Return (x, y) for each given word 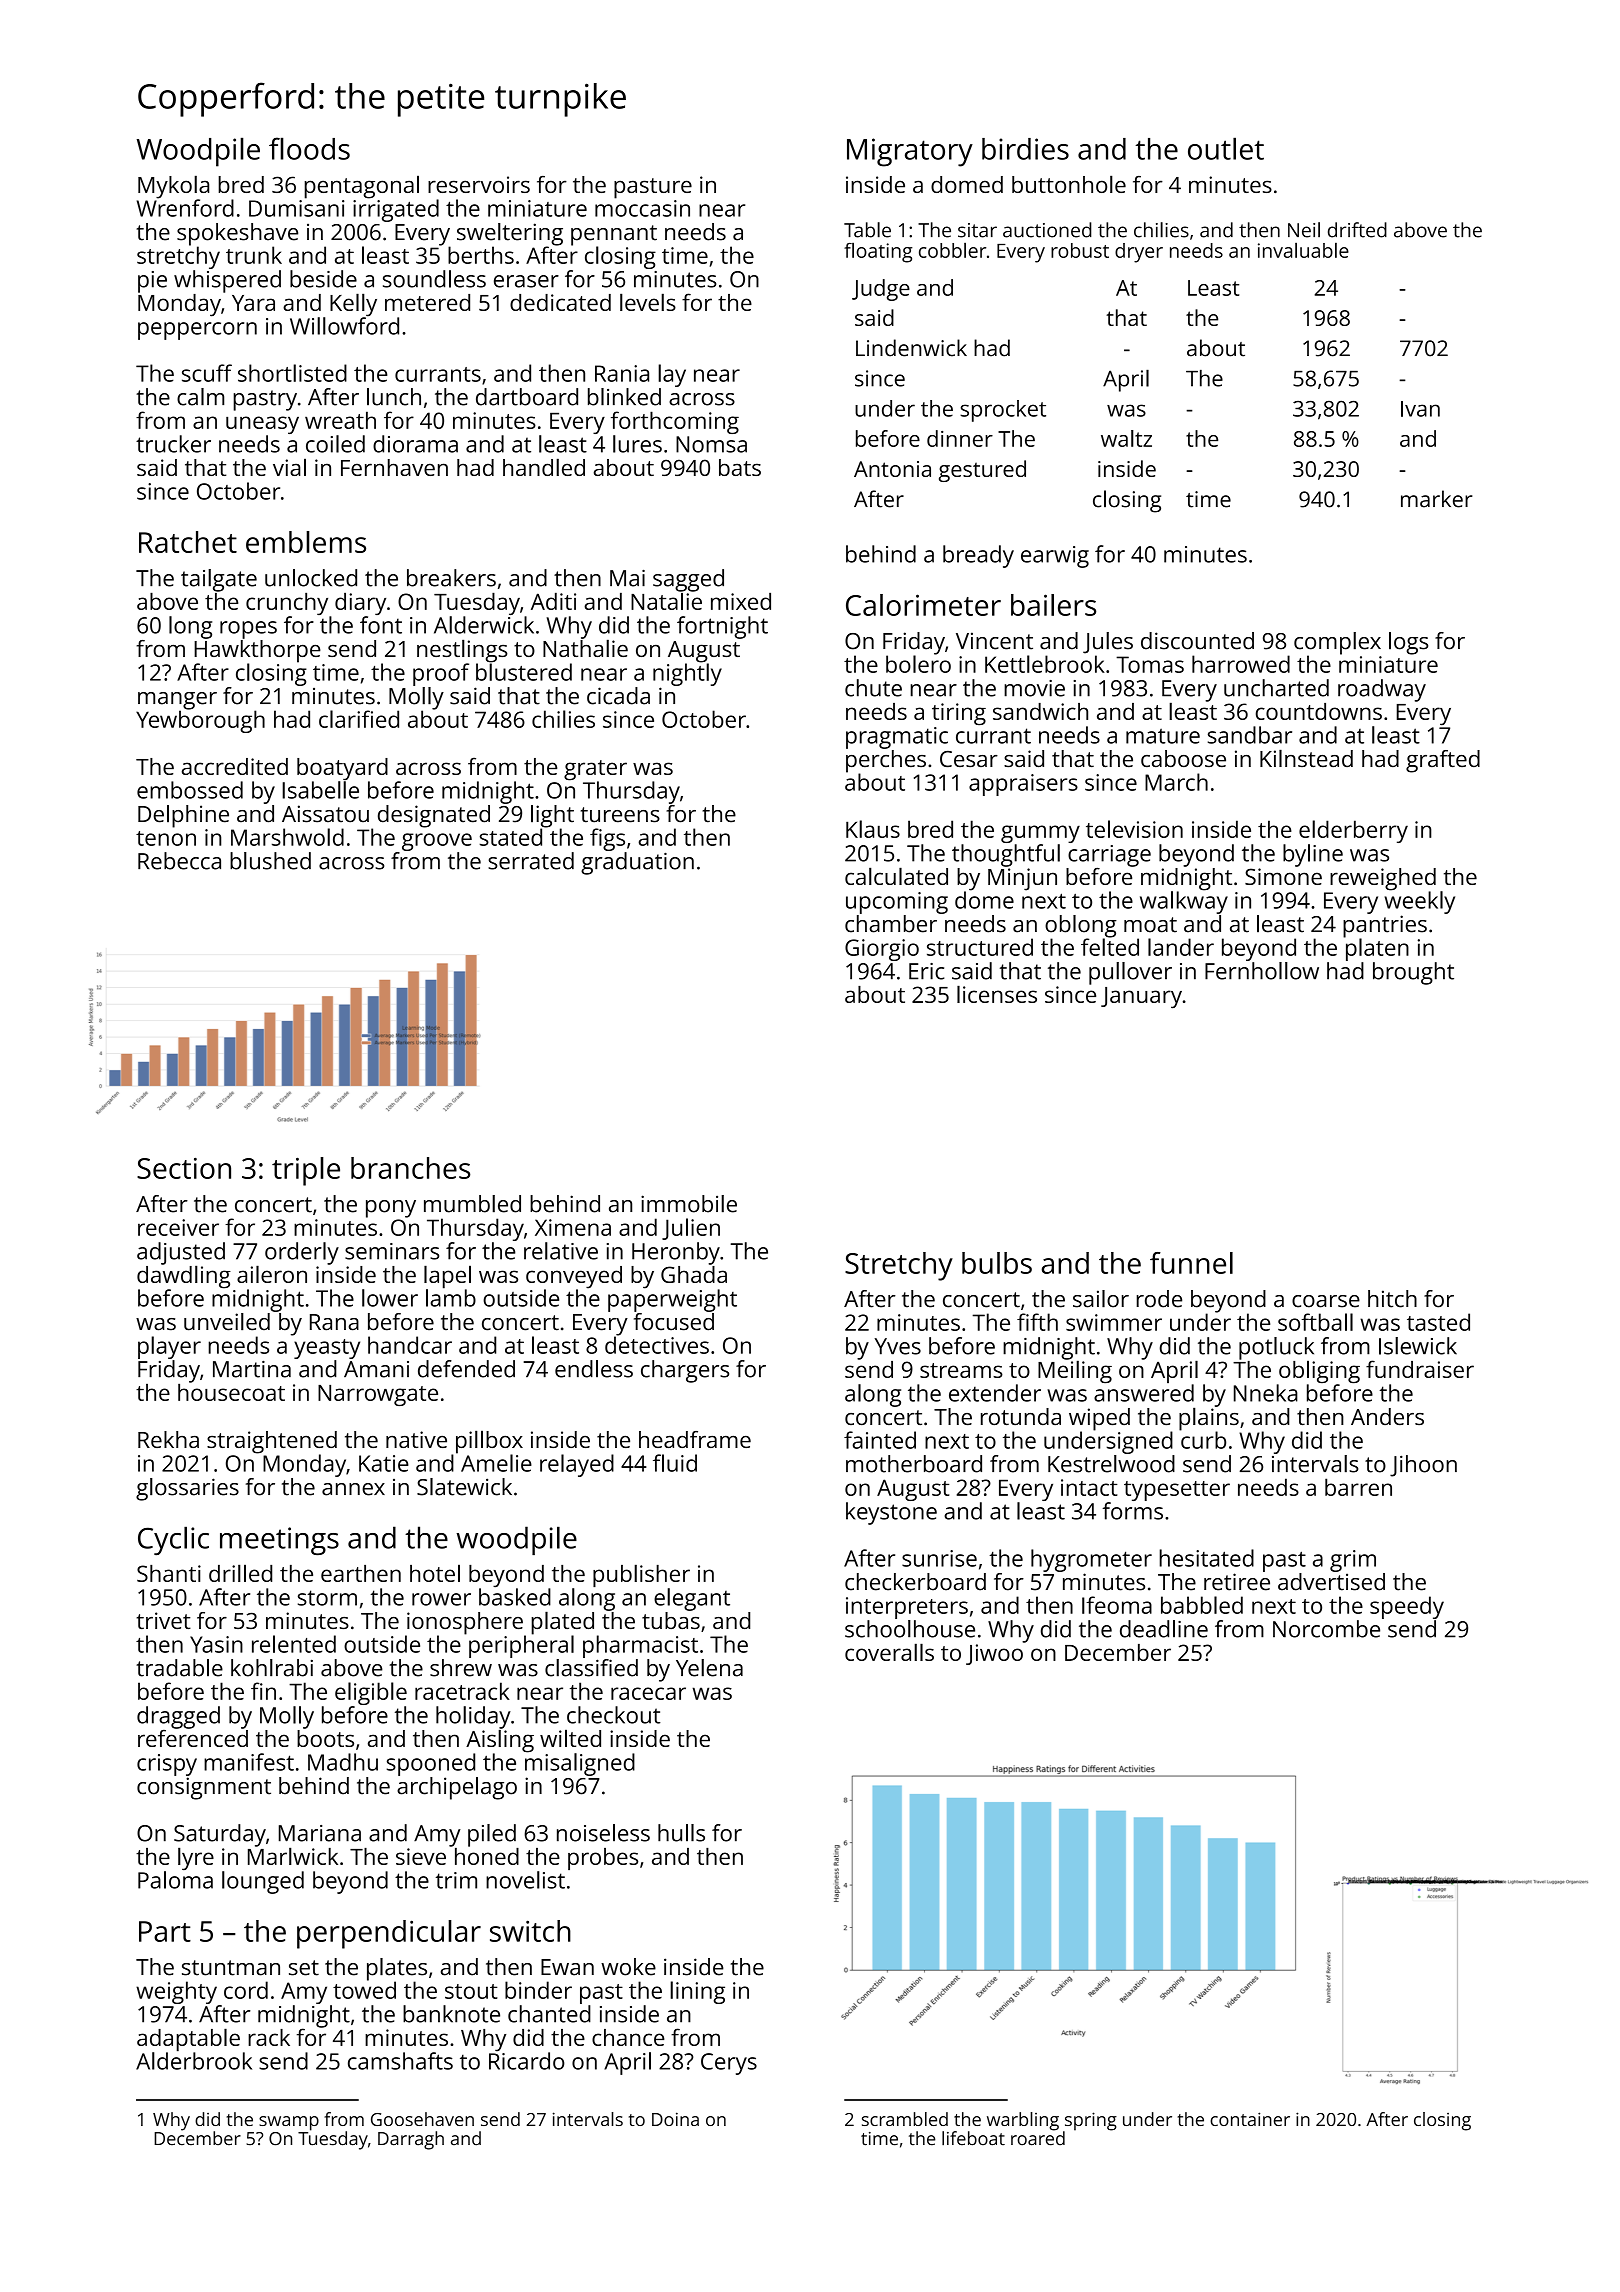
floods (309, 148)
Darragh (411, 2140)
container (1250, 2119)
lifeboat (973, 2138)
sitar (977, 230)
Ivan (1420, 409)
